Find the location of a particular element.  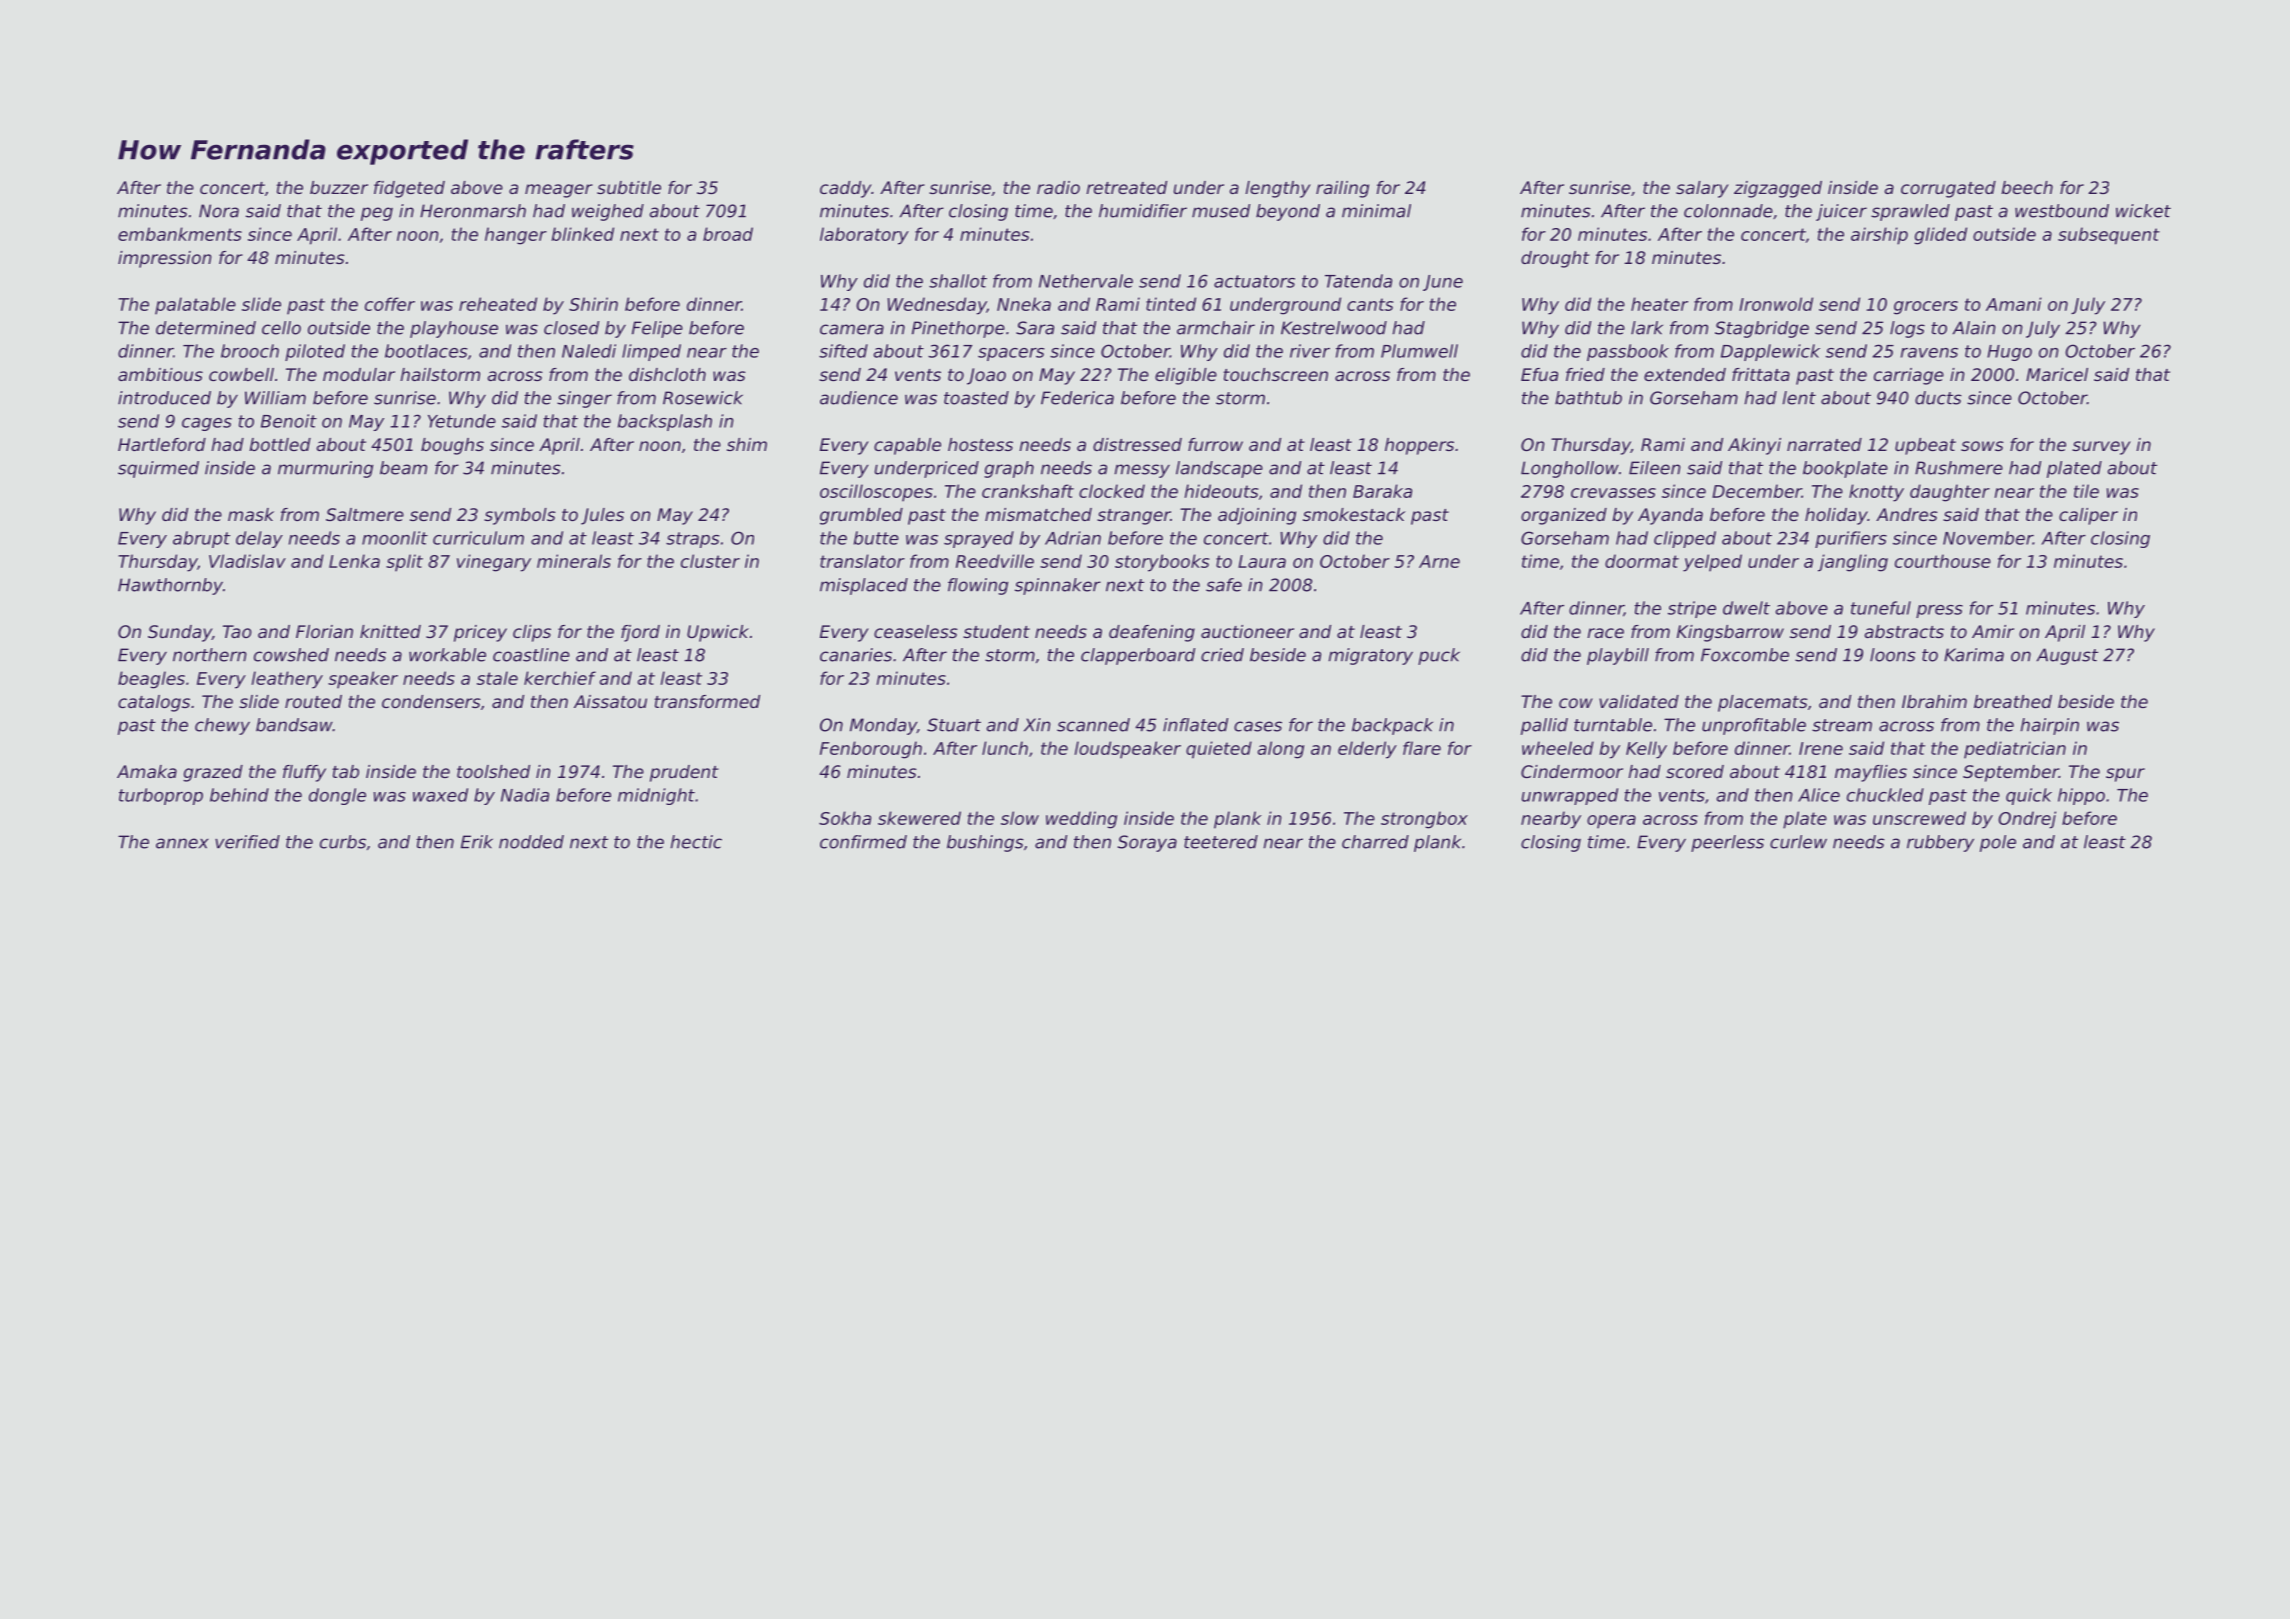

fjord is located at coordinates (640, 633).
